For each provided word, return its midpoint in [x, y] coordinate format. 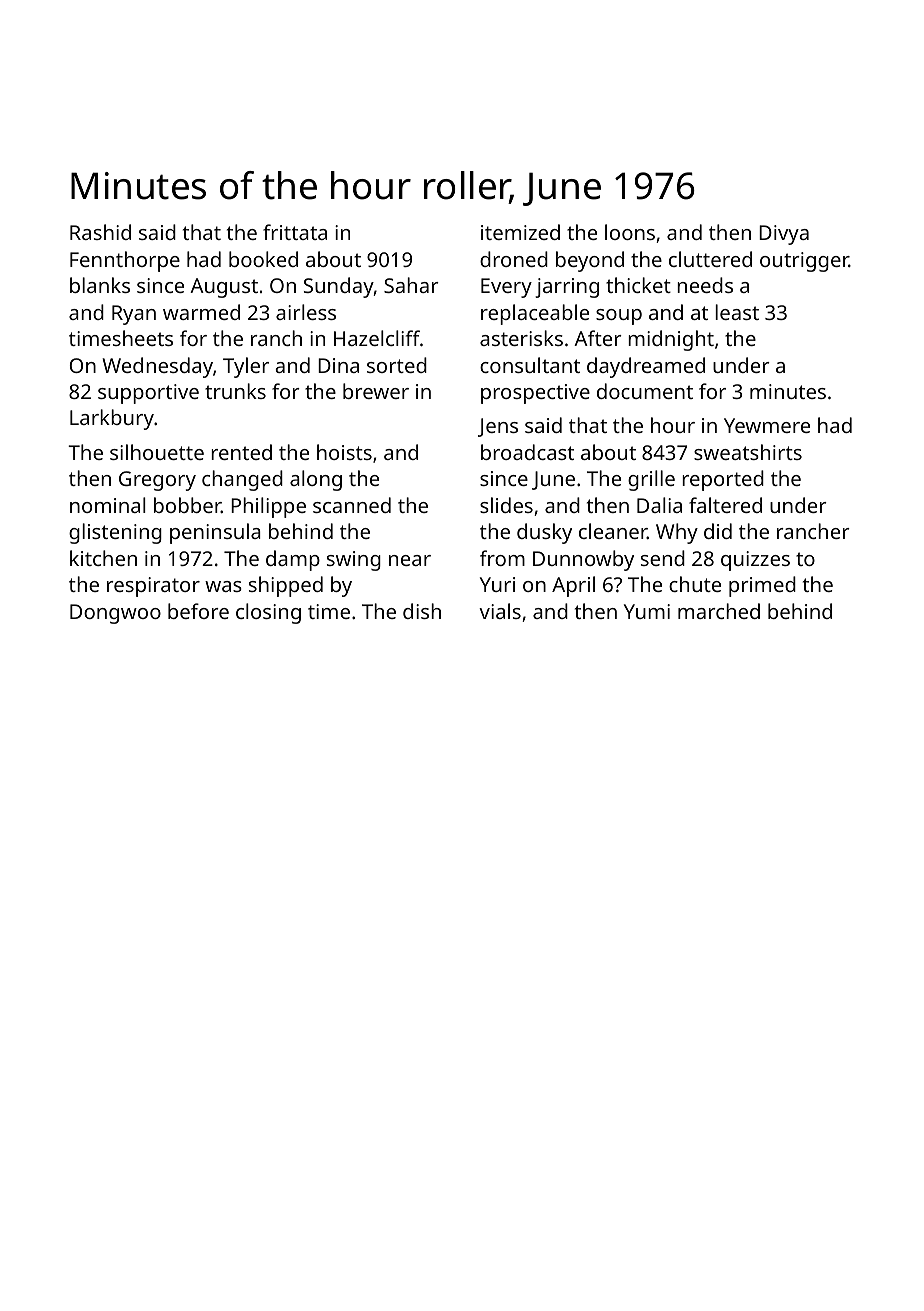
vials [500, 611]
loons [630, 232]
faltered [725, 505]
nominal [108, 505]
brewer [376, 391]
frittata [295, 232]
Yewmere [767, 425]
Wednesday [158, 367]
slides [506, 505]
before [198, 611]
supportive [148, 394]
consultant [530, 365]
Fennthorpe [125, 261]
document [645, 391]
